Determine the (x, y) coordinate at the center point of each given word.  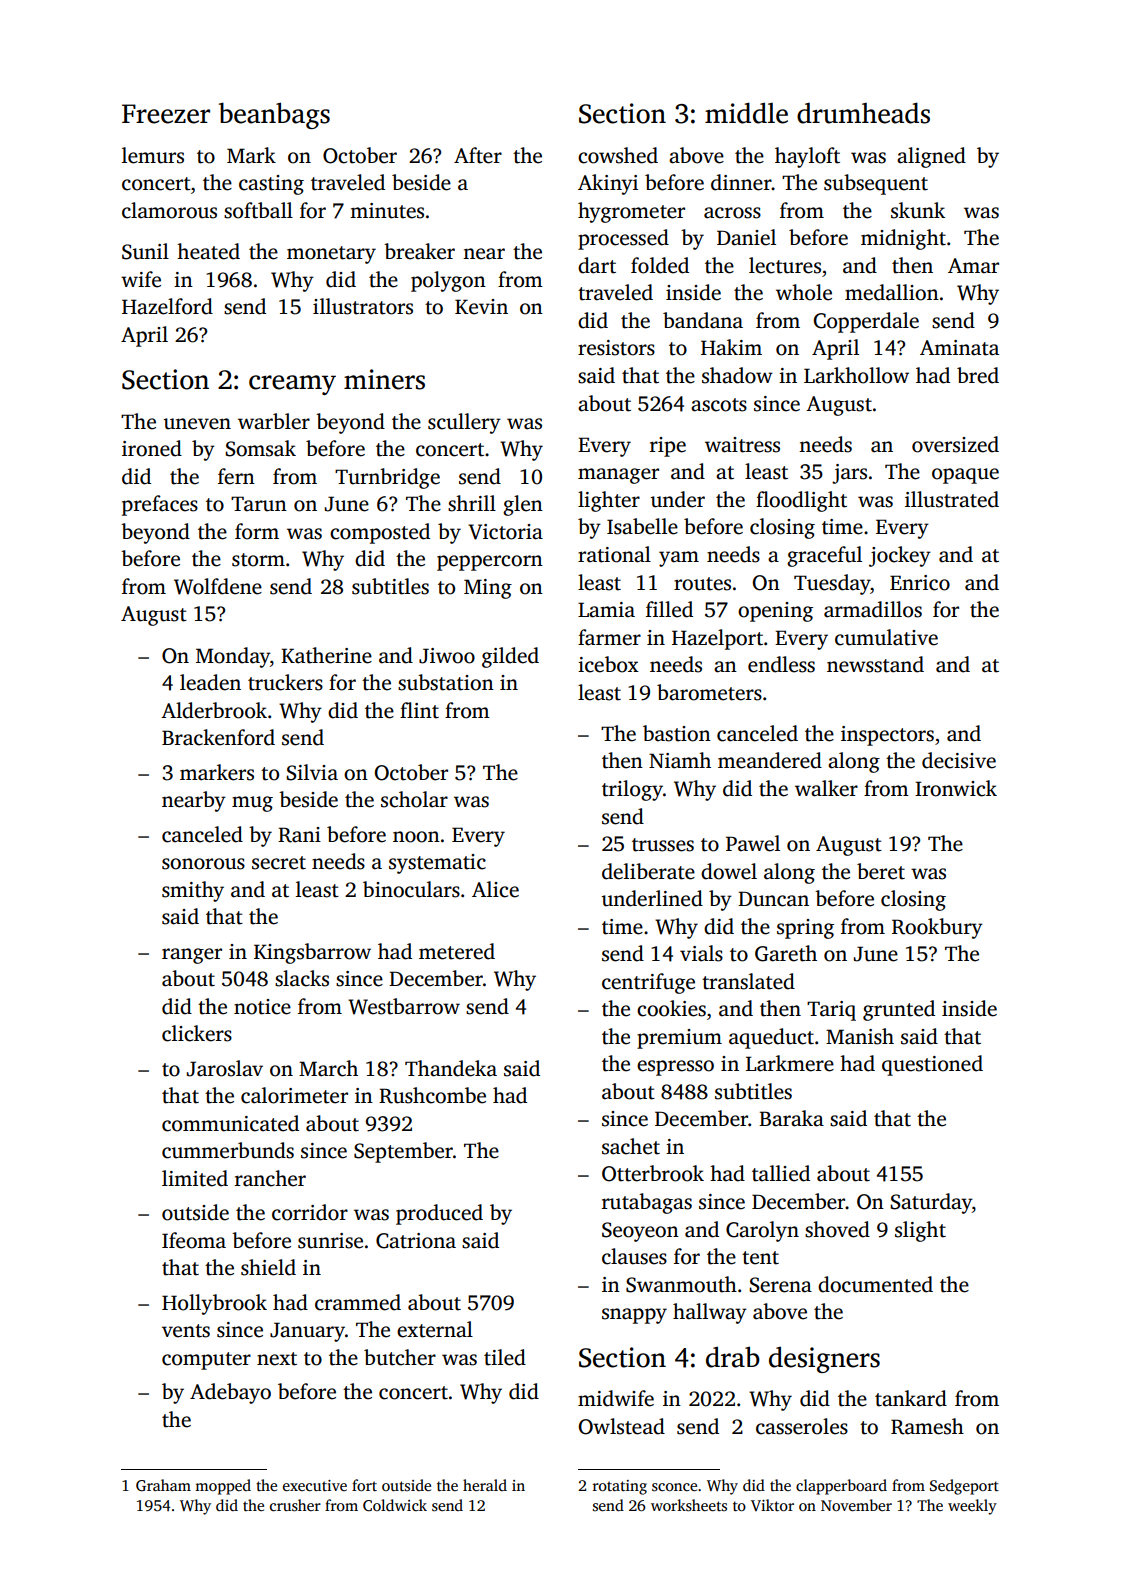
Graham (163, 1485)
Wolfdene (218, 586)
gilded (510, 657)
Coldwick (395, 1505)
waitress (742, 445)
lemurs (153, 155)
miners (384, 379)
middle (746, 113)
